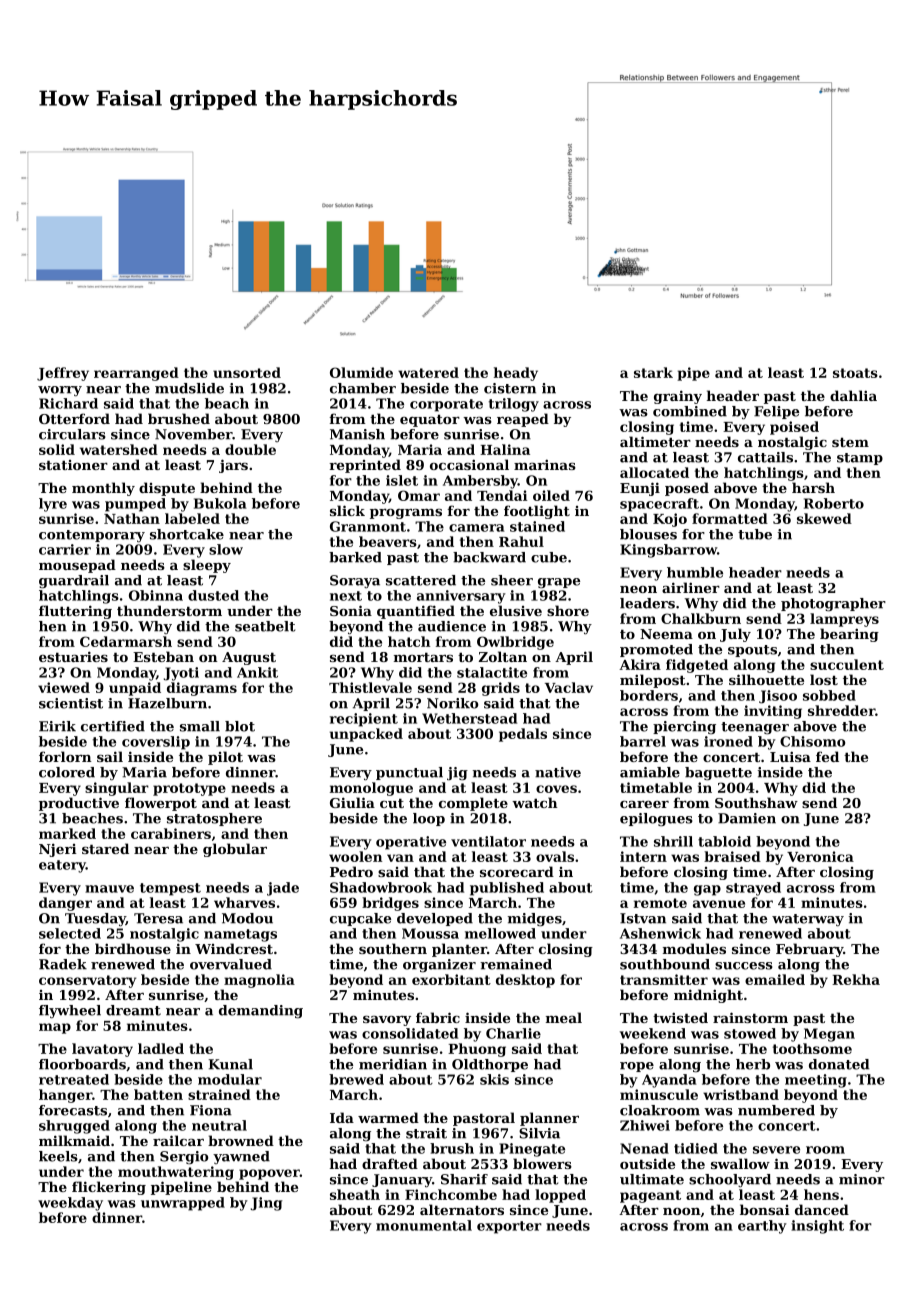 Image resolution: width=924 pixels, height=1308 pixels. I want to click on tube, so click(755, 534).
